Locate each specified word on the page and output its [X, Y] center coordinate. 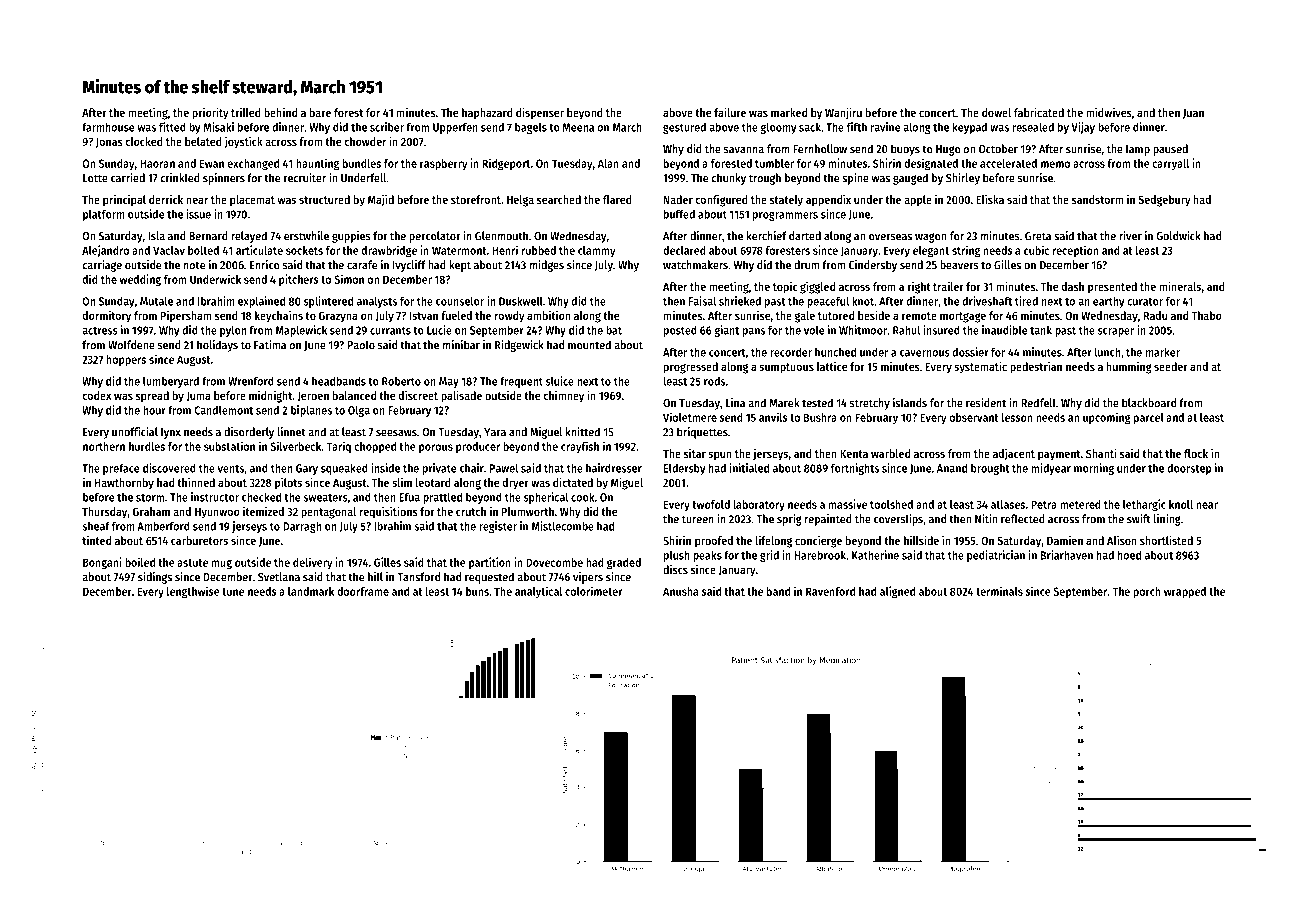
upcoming [1107, 418]
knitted [583, 432]
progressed [691, 368]
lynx [171, 433]
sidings [155, 578]
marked [789, 112]
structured [324, 199]
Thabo [1206, 315]
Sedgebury [1165, 201]
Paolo [361, 345]
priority [210, 113]
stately [786, 201]
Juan [1193, 114]
